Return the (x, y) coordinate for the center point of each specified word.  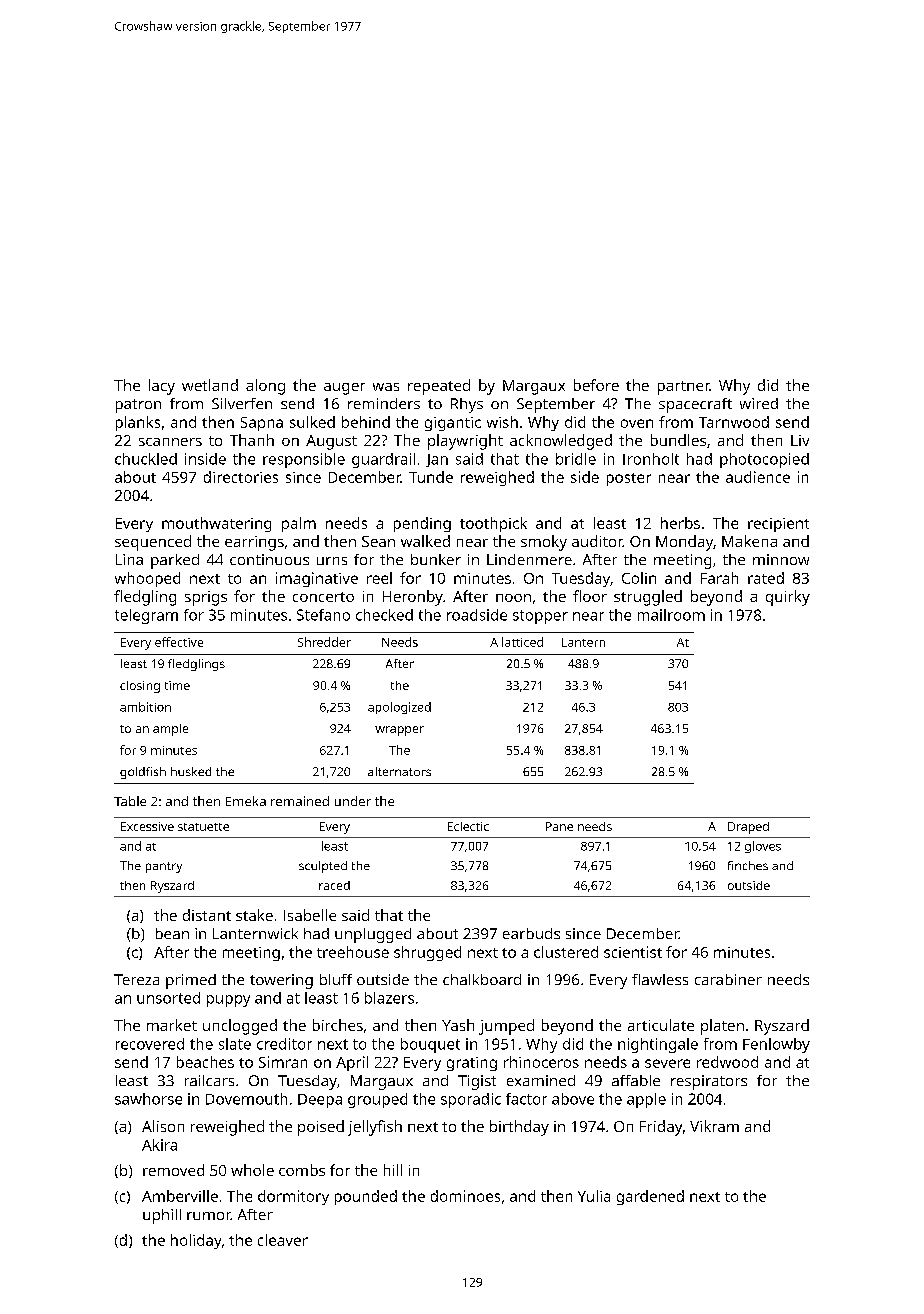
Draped (748, 828)
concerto (323, 597)
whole (252, 1170)
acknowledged (561, 442)
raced (334, 885)
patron (138, 406)
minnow (781, 559)
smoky (544, 543)
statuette (203, 827)
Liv (800, 440)
